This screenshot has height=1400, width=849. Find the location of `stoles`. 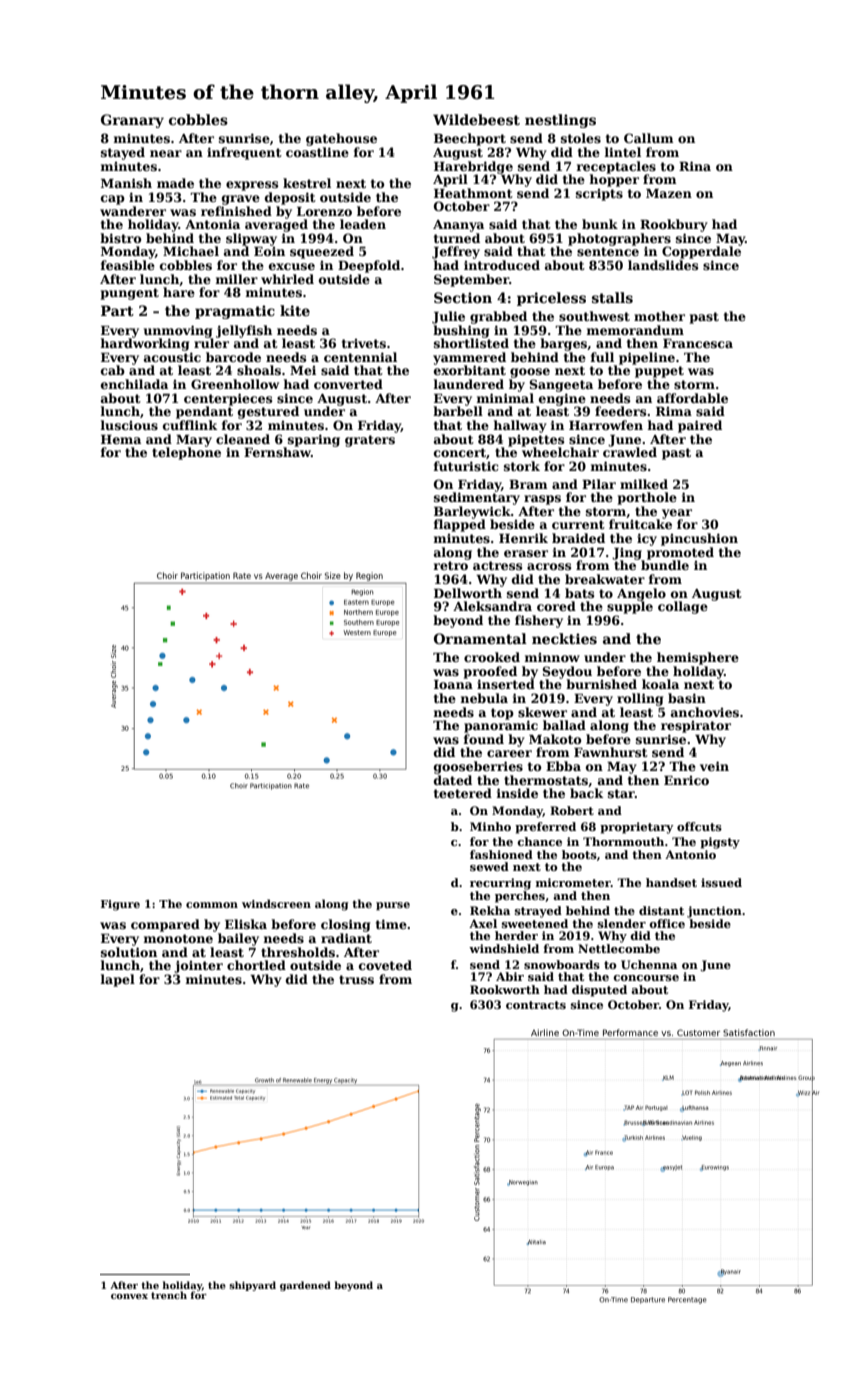

stoles is located at coordinates (581, 138).
